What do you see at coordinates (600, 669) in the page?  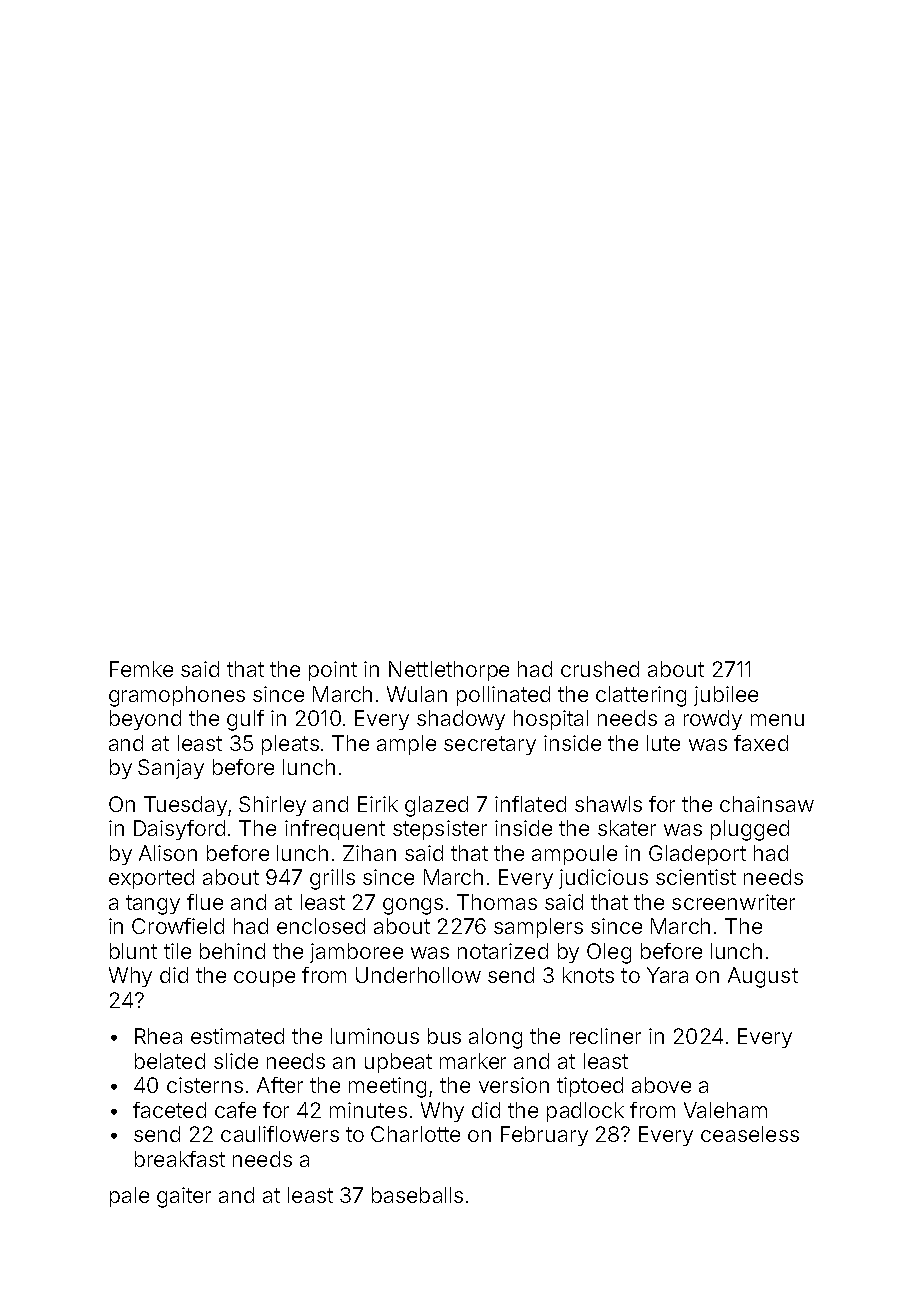 I see `crushed` at bounding box center [600, 669].
